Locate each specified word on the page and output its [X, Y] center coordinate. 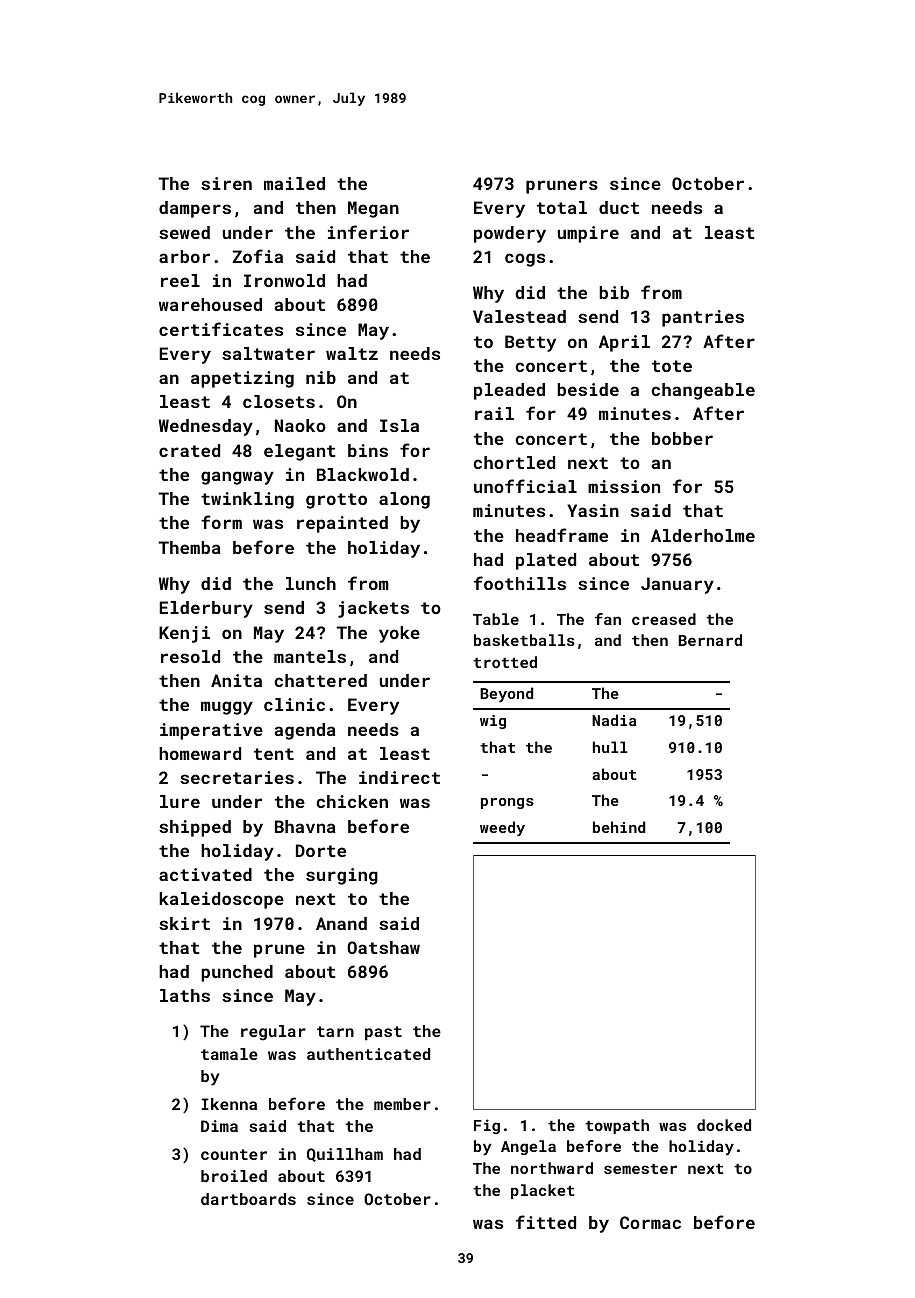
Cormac [650, 1222]
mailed [294, 183]
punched [237, 973]
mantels [310, 656]
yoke [399, 634]
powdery [510, 234]
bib [614, 292]
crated [189, 450]
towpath [617, 1126]
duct [619, 207]
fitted [546, 1222]
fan [608, 619]
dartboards [248, 1199]
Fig [487, 1126]
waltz [352, 353]
